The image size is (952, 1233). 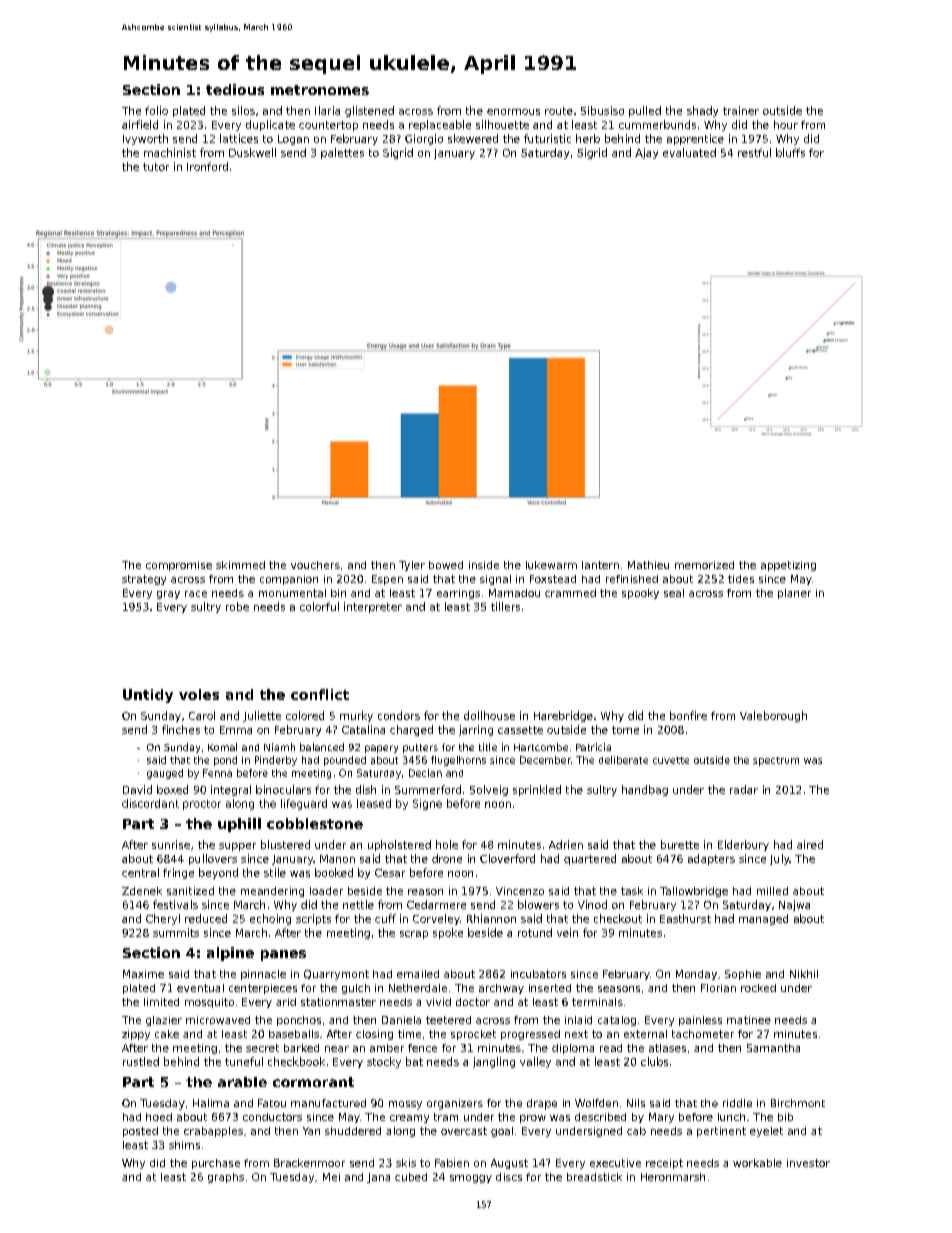 I want to click on compromise, so click(x=179, y=566).
